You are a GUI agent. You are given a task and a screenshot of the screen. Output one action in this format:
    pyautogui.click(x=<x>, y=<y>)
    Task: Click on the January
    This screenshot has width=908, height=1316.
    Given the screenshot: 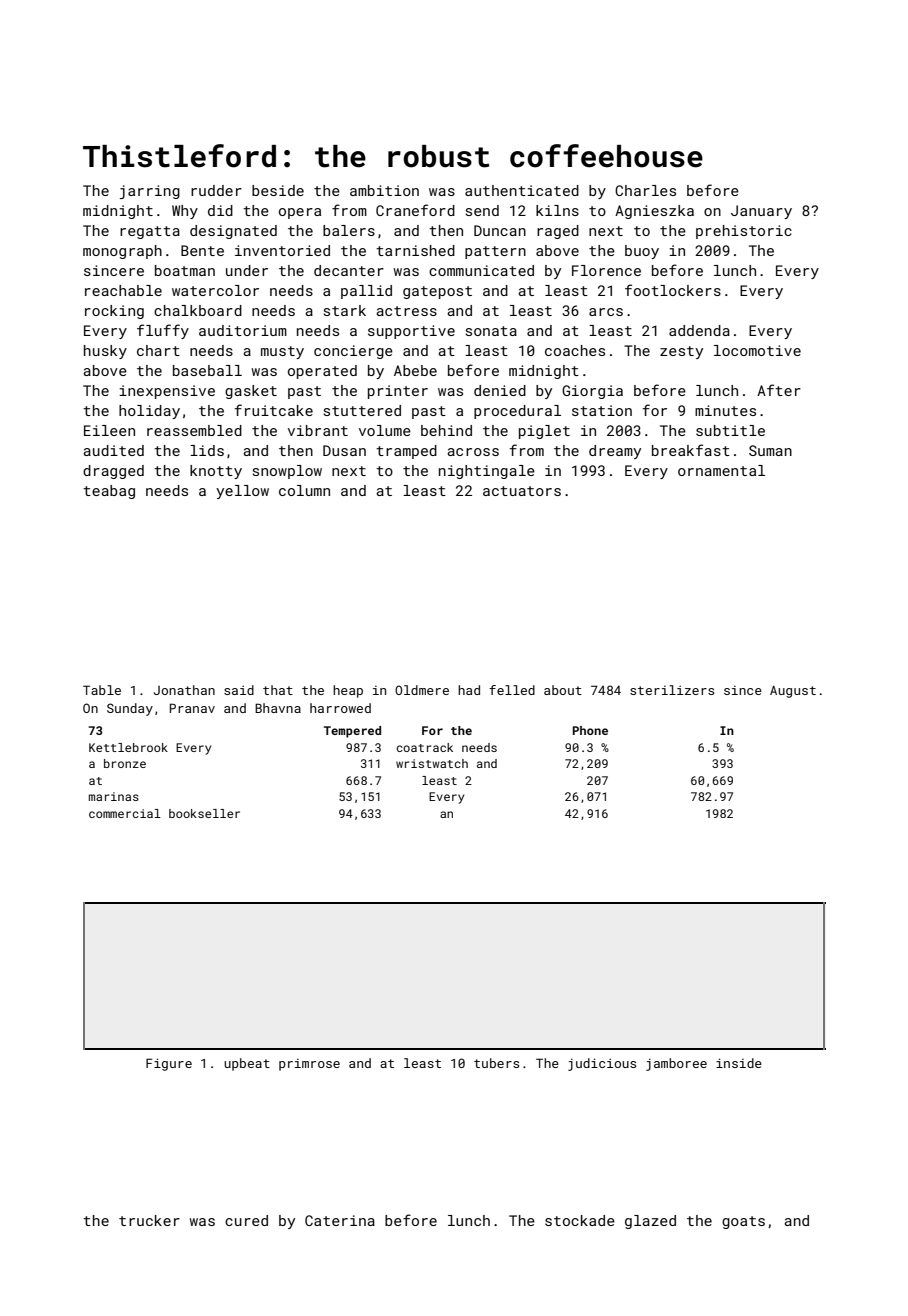 What is the action you would take?
    pyautogui.click(x=761, y=212)
